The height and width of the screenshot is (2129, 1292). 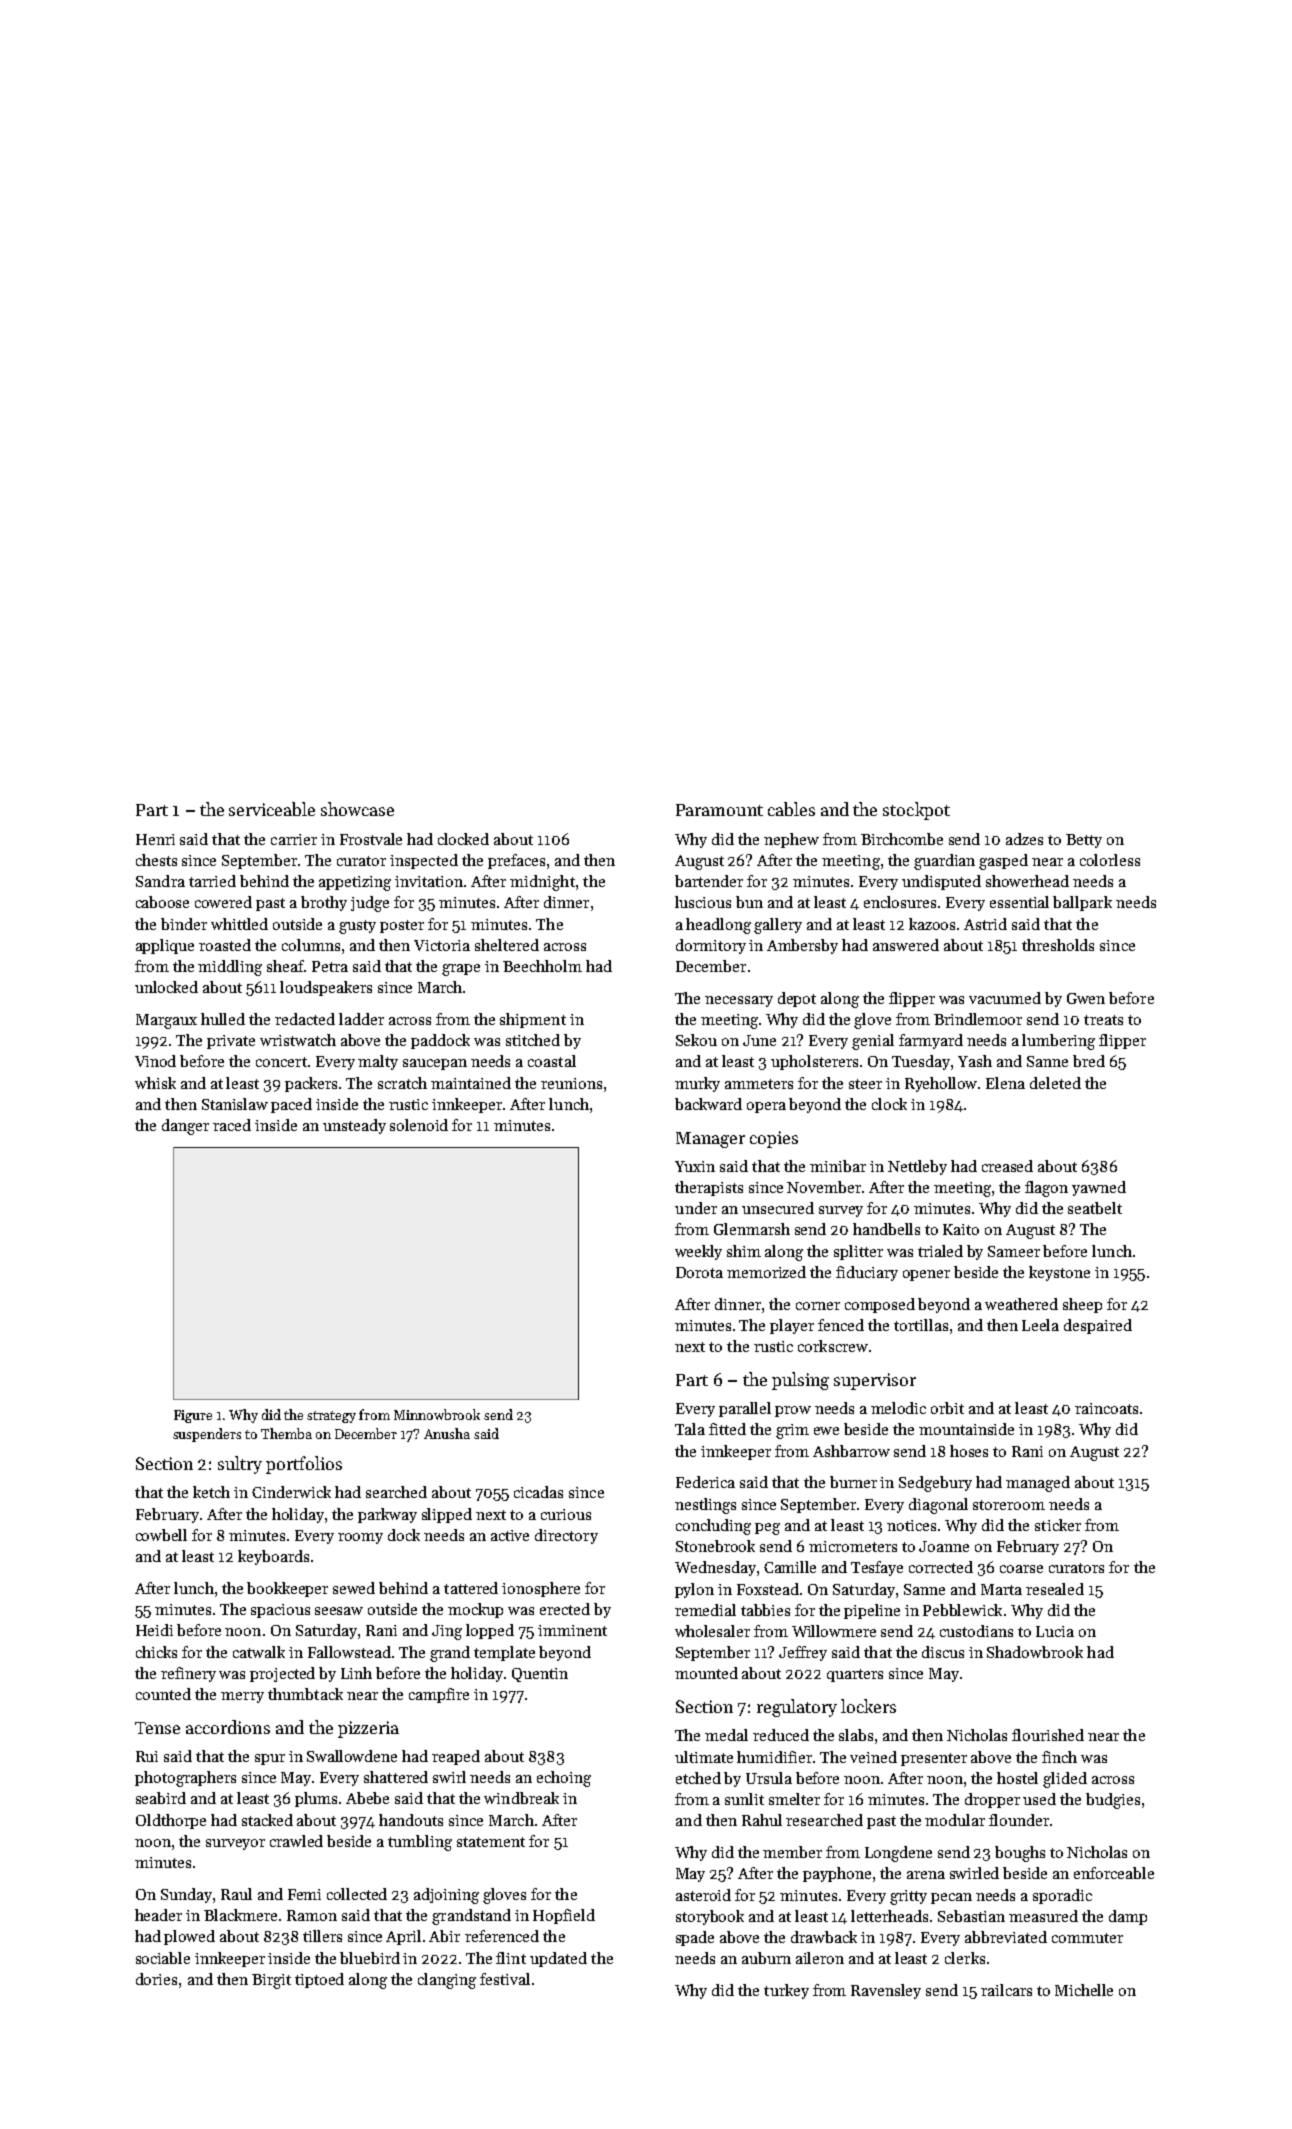 I want to click on Ravensley, so click(x=886, y=1991).
